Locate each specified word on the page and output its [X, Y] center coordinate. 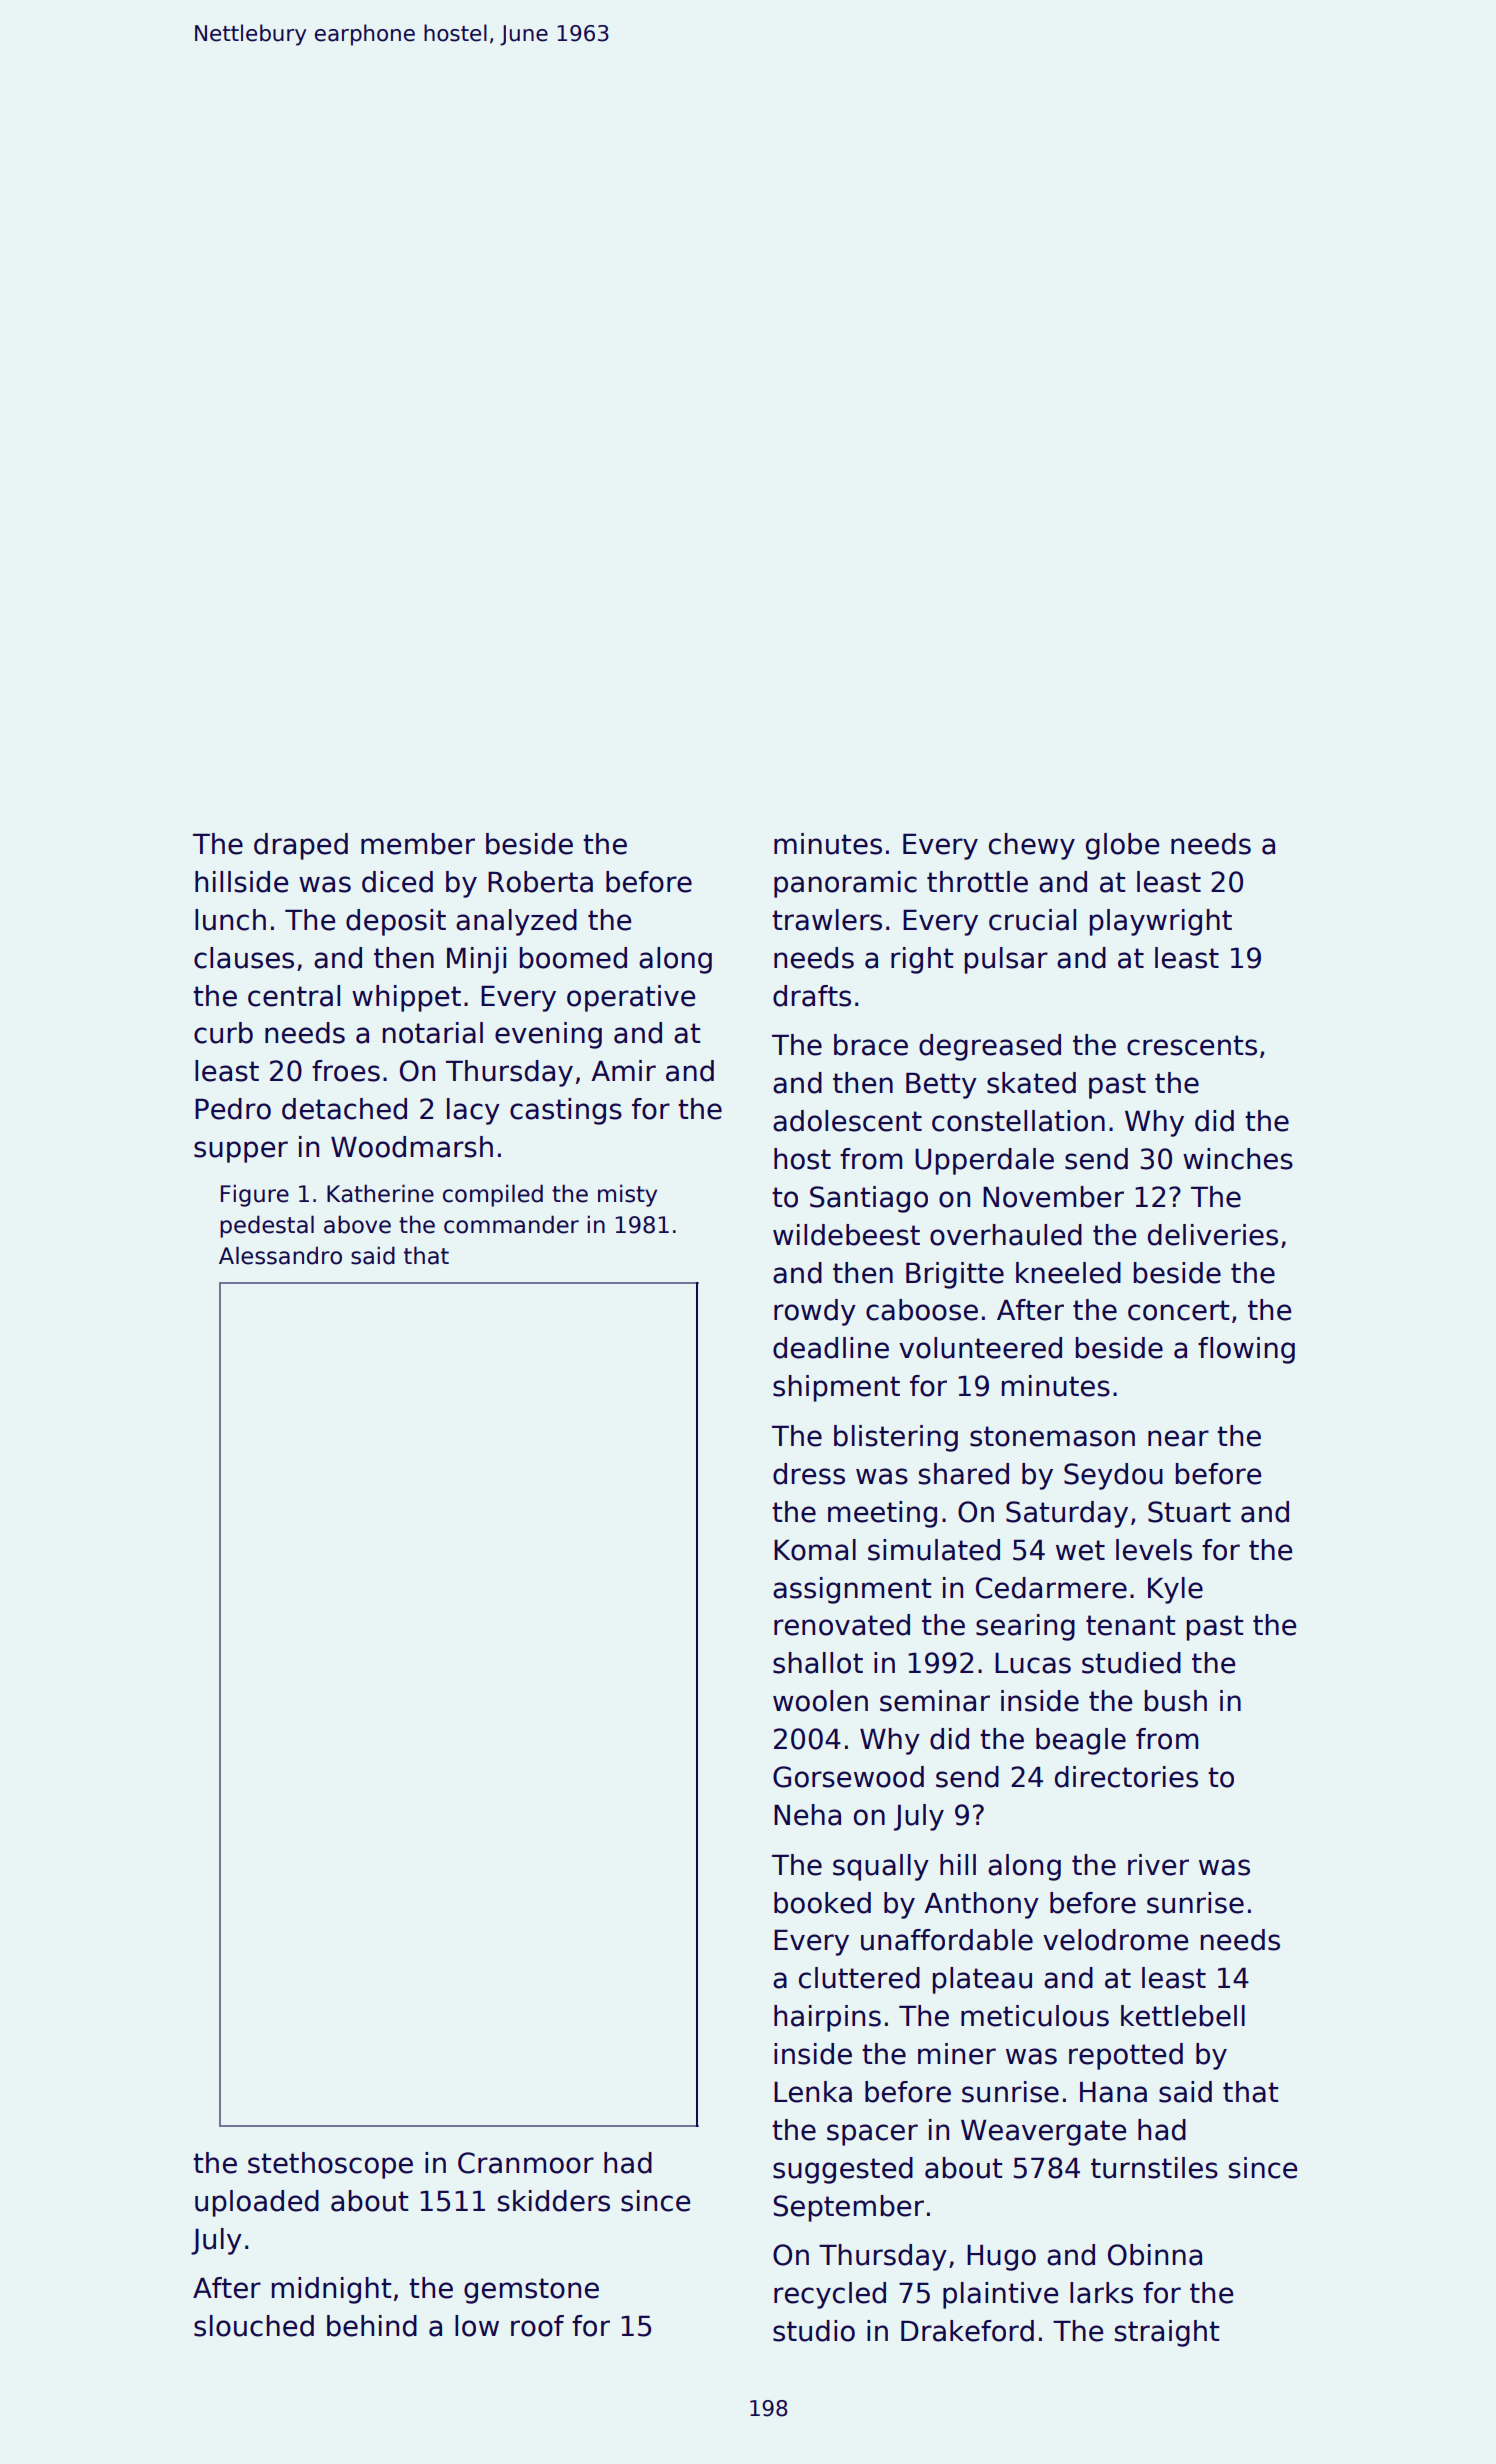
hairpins [827, 2018]
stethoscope [330, 2165]
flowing [1246, 1350]
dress [809, 1474]
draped [301, 846]
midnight [331, 2290]
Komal [815, 1550]
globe [1122, 846]
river [1158, 1865]
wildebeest [846, 1235]
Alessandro [280, 1255]
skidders [554, 2201]
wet [1080, 1550]
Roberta [540, 882]
